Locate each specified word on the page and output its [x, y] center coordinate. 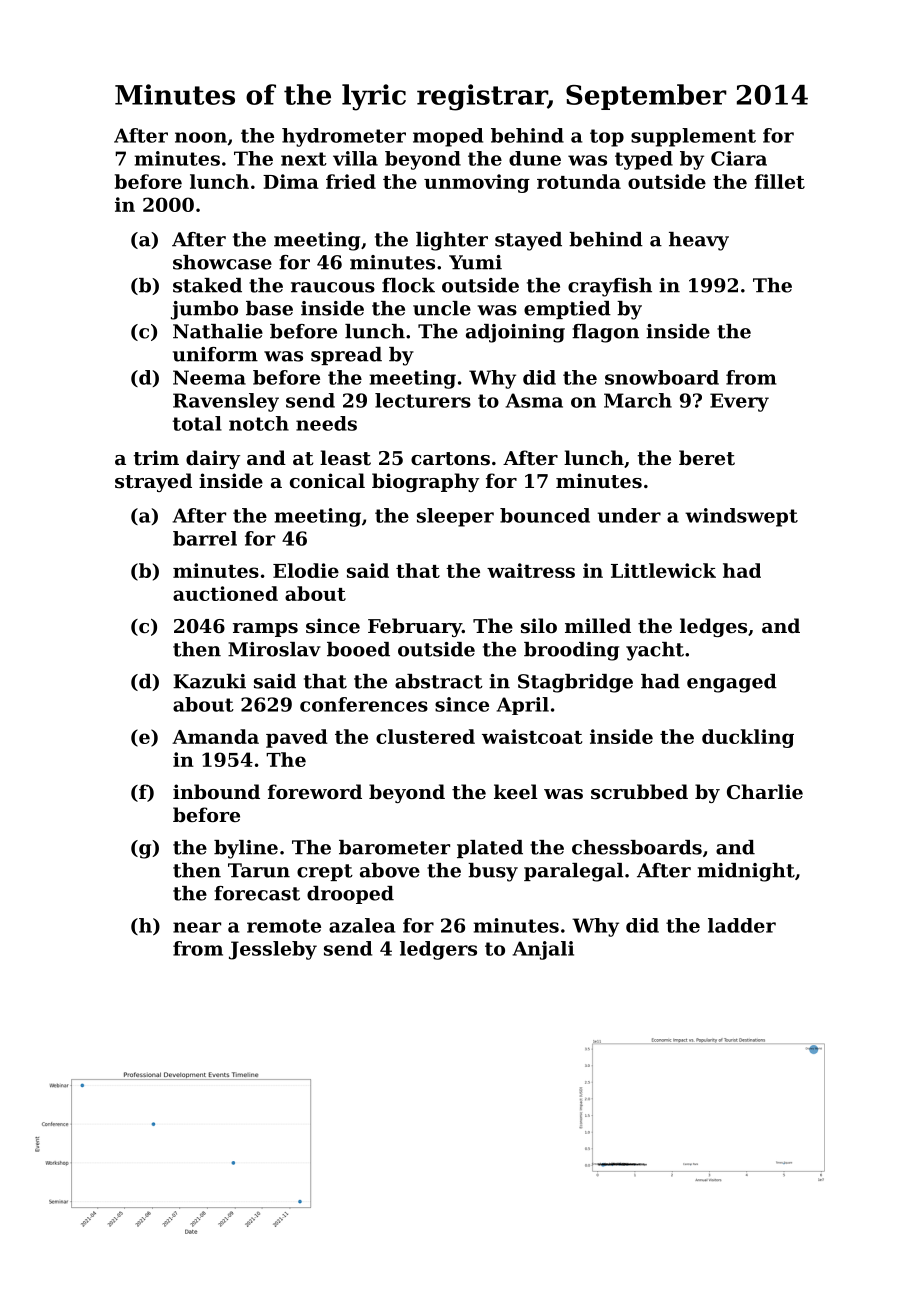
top [607, 138]
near [197, 927]
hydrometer [344, 137]
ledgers [438, 950]
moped [448, 137]
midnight [746, 872]
